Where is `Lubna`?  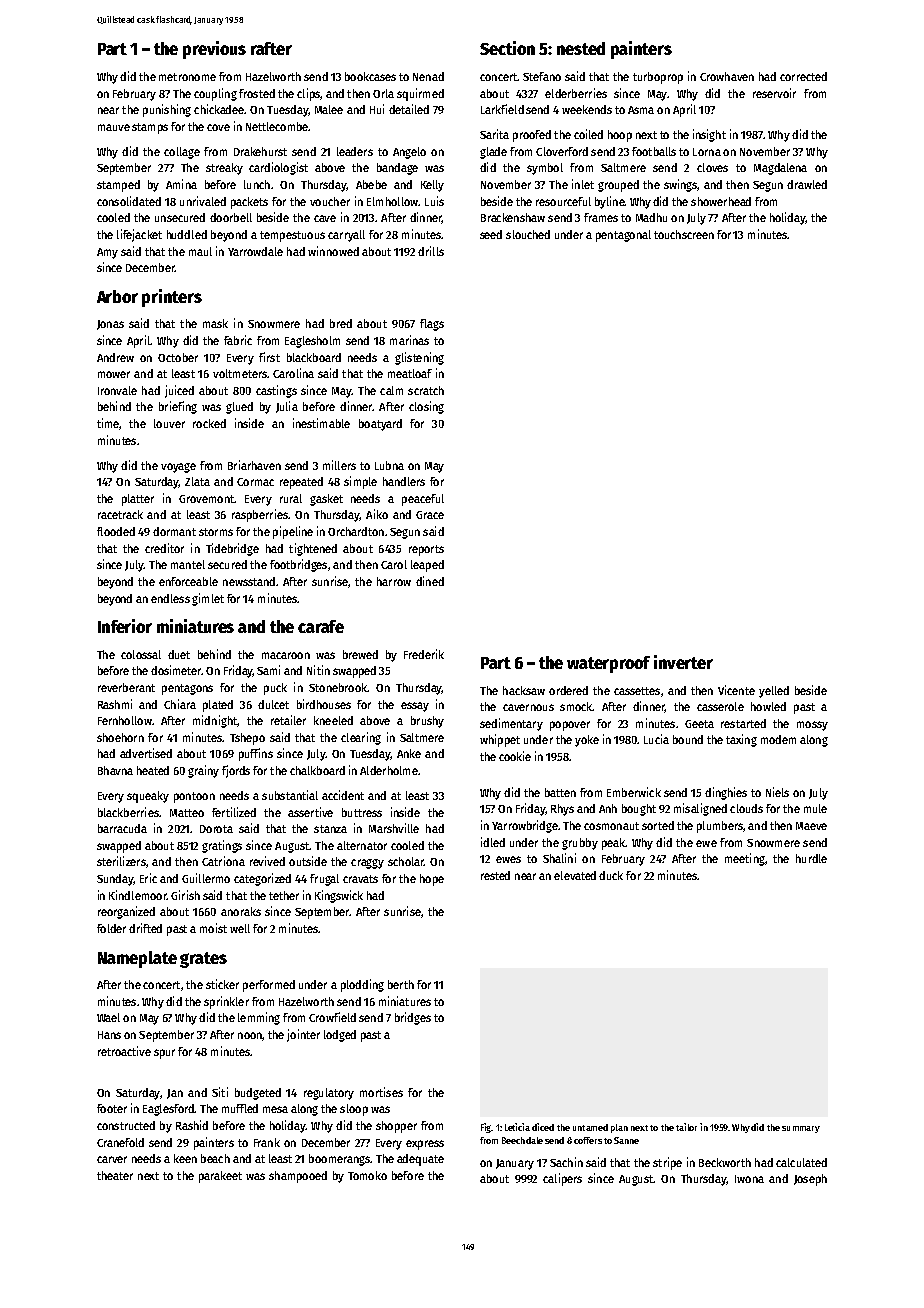 Lubna is located at coordinates (389, 465).
